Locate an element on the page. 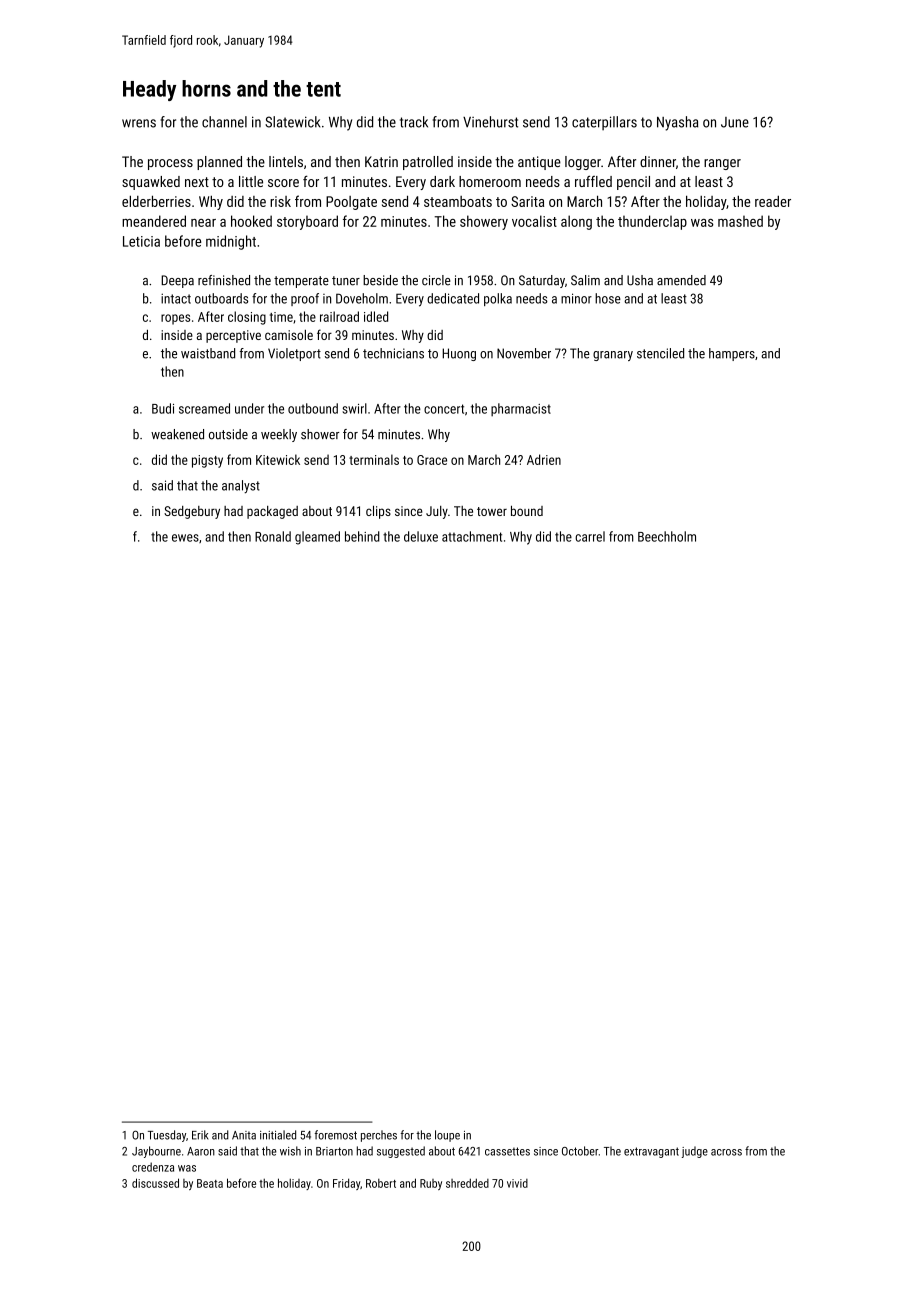  loupe is located at coordinates (447, 1136).
